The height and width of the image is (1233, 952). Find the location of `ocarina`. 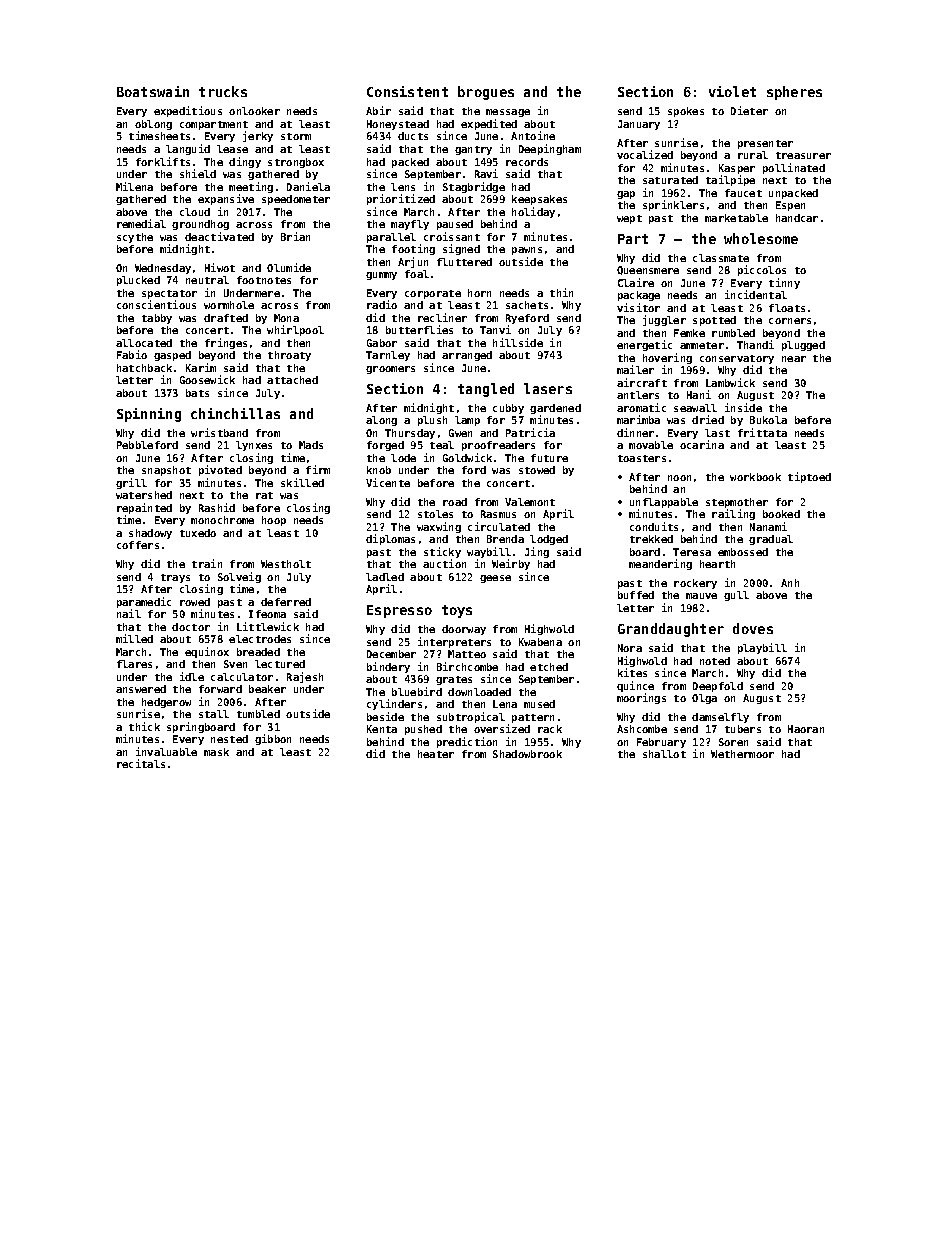

ocarina is located at coordinates (702, 444).
